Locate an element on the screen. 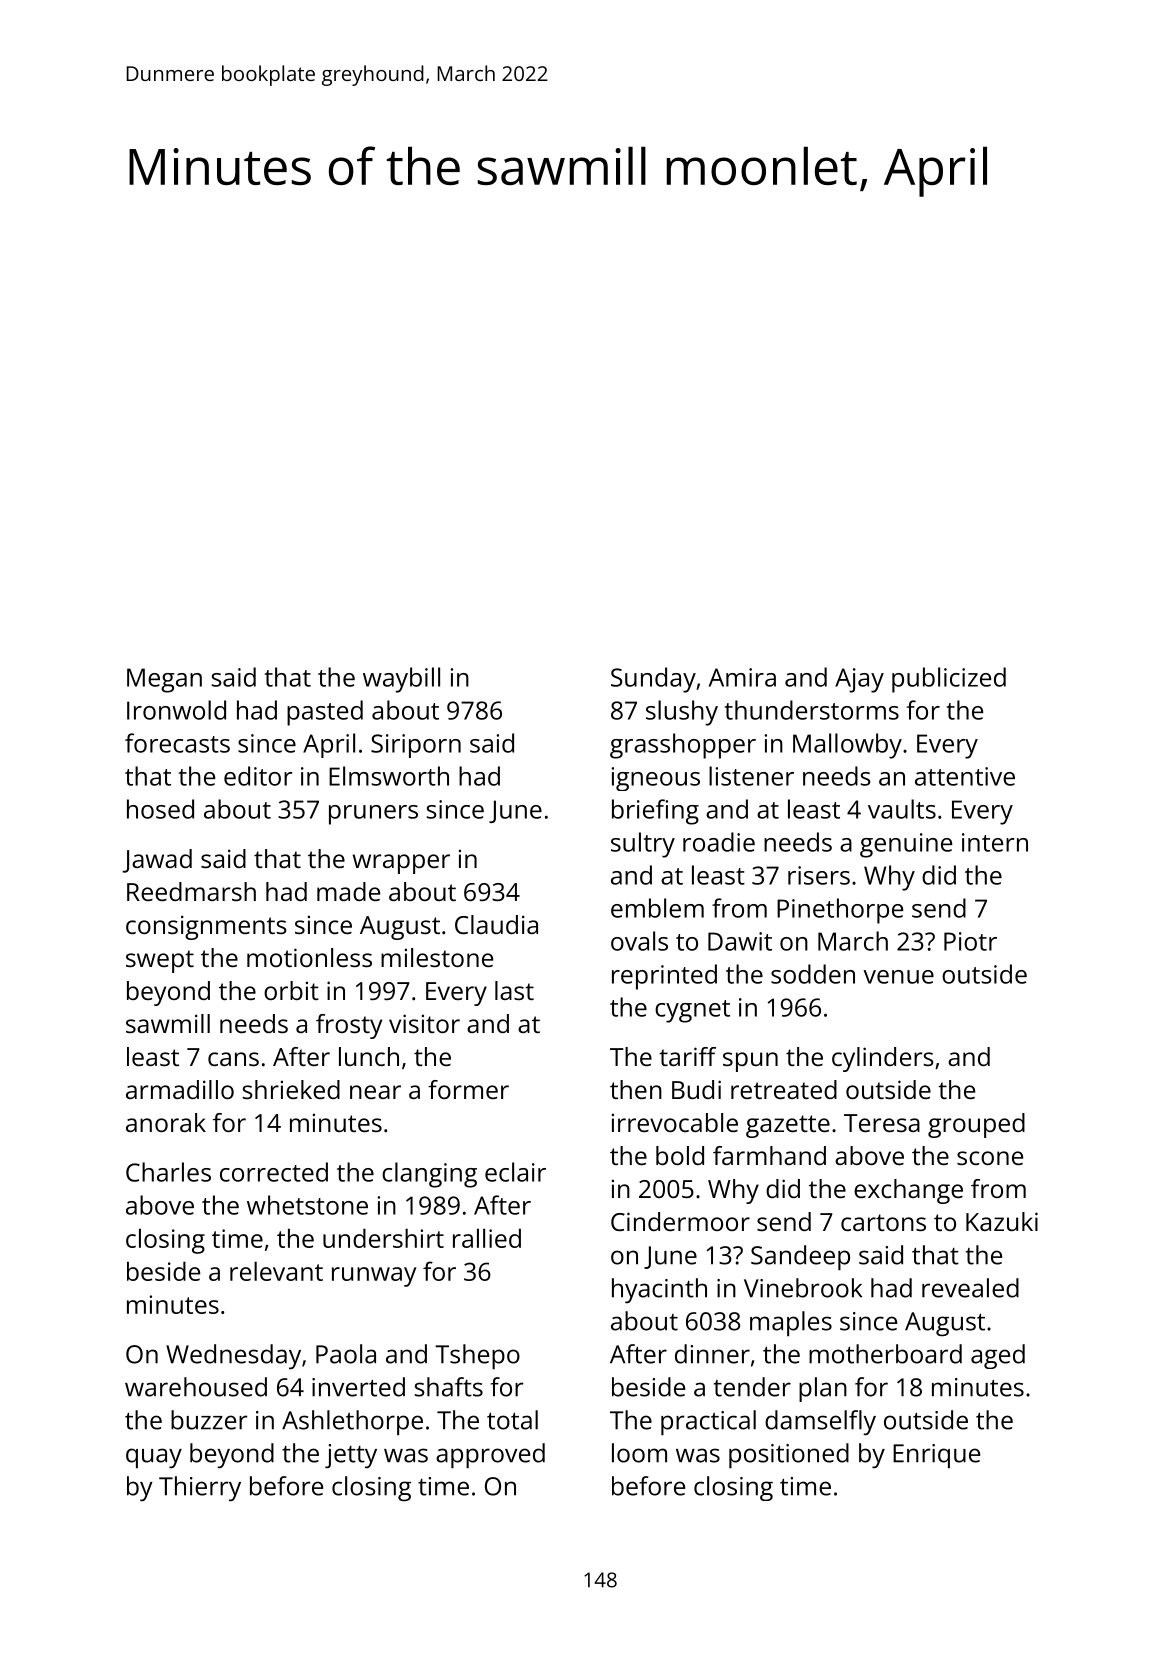 The height and width of the screenshot is (1654, 1165). irrevocable is located at coordinates (675, 1122).
